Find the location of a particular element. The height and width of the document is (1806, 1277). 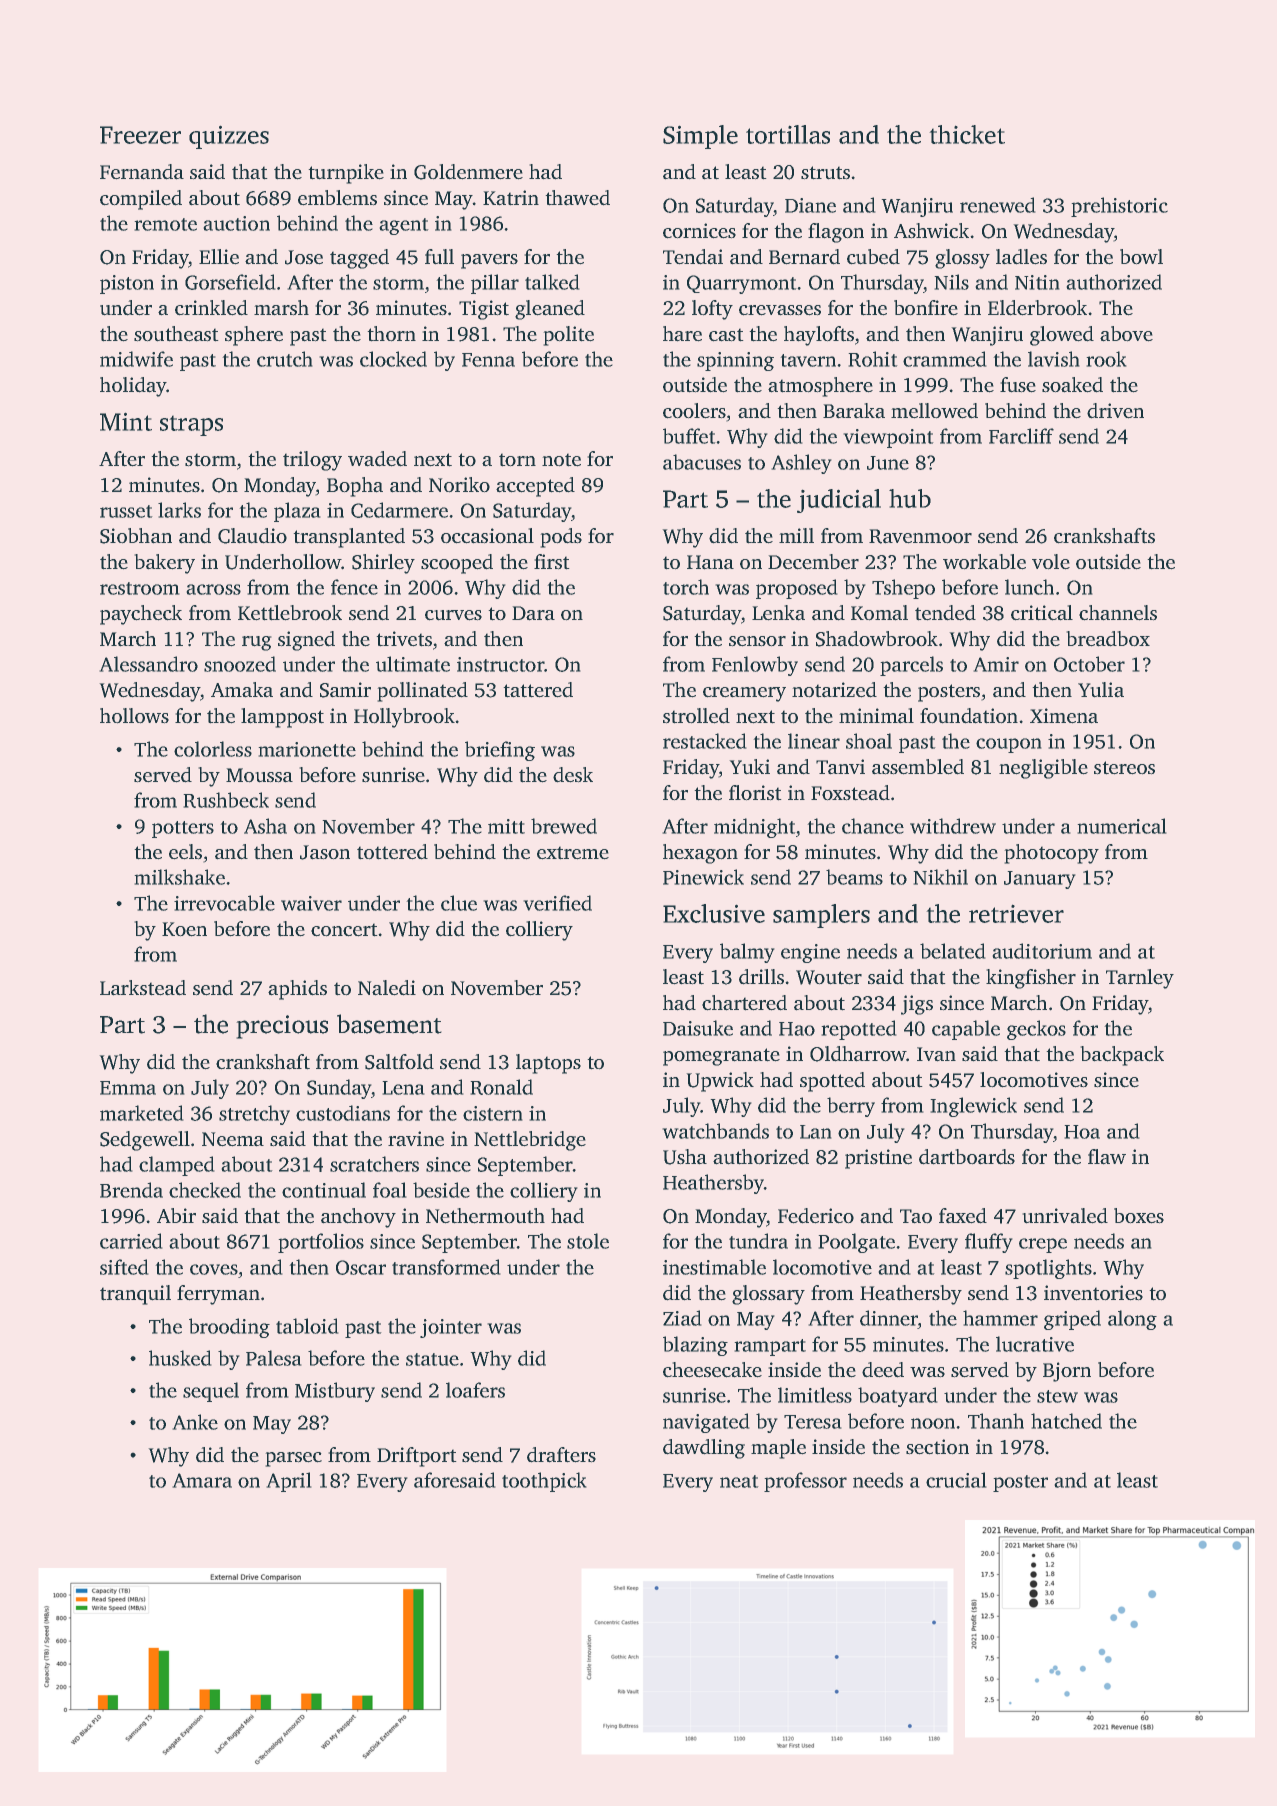

Simple is located at coordinates (700, 137).
